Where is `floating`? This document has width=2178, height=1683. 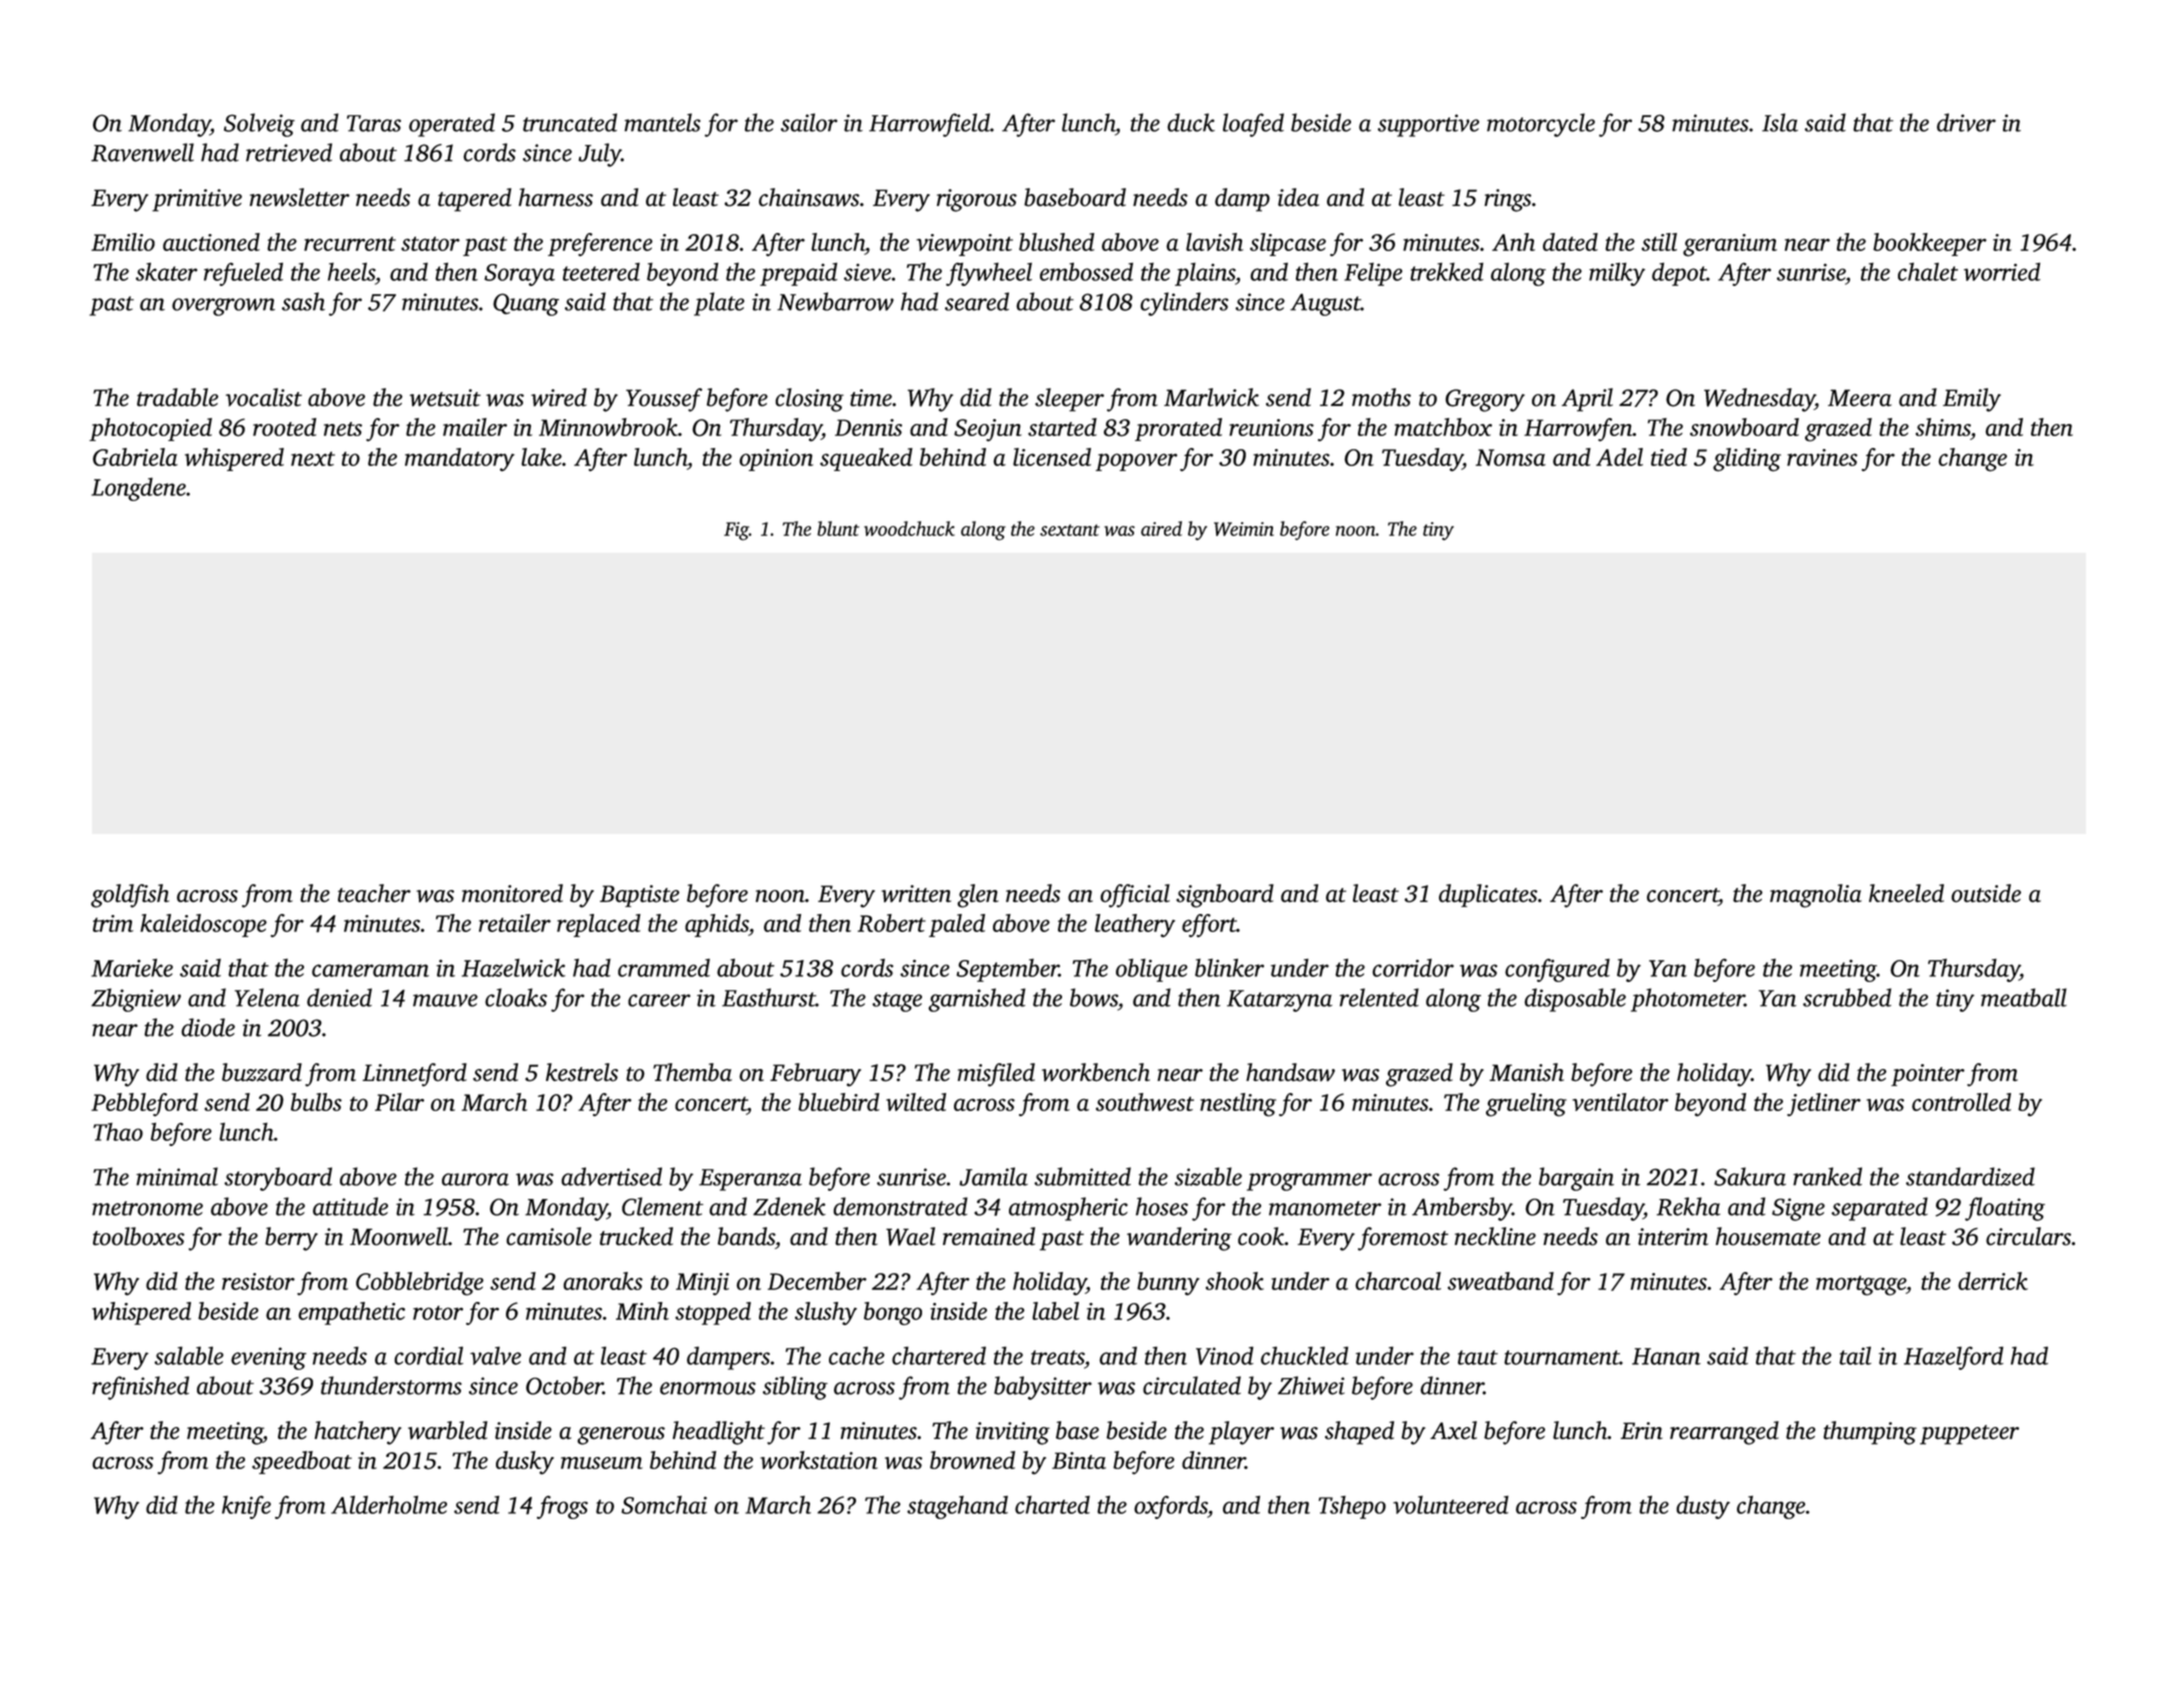
floating is located at coordinates (2005, 1209).
